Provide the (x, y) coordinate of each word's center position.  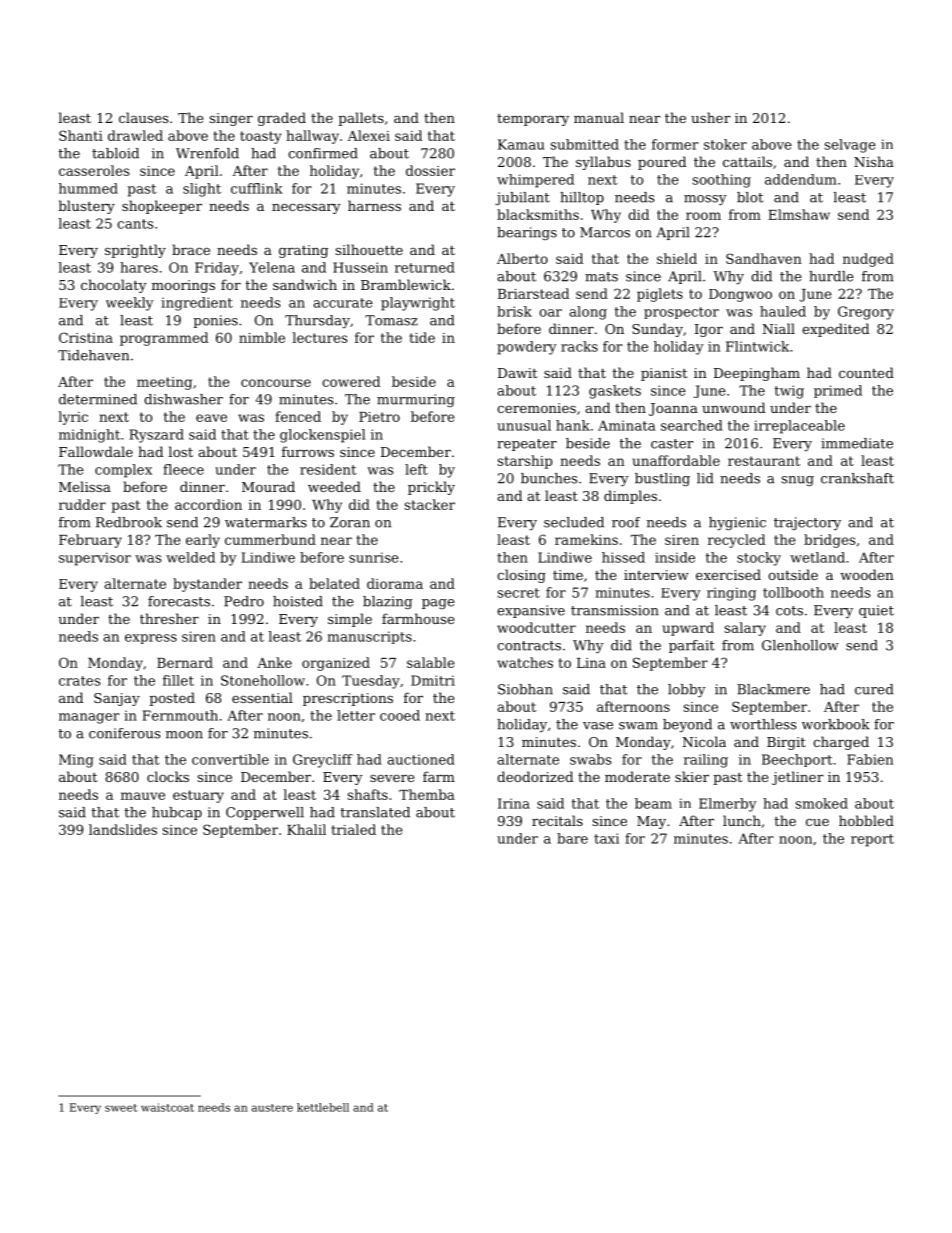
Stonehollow (263, 680)
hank (573, 425)
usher (711, 117)
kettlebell (323, 1107)
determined (98, 399)
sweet (121, 1108)
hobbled (866, 820)
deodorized (535, 776)
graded (282, 119)
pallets (361, 119)
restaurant (764, 461)
